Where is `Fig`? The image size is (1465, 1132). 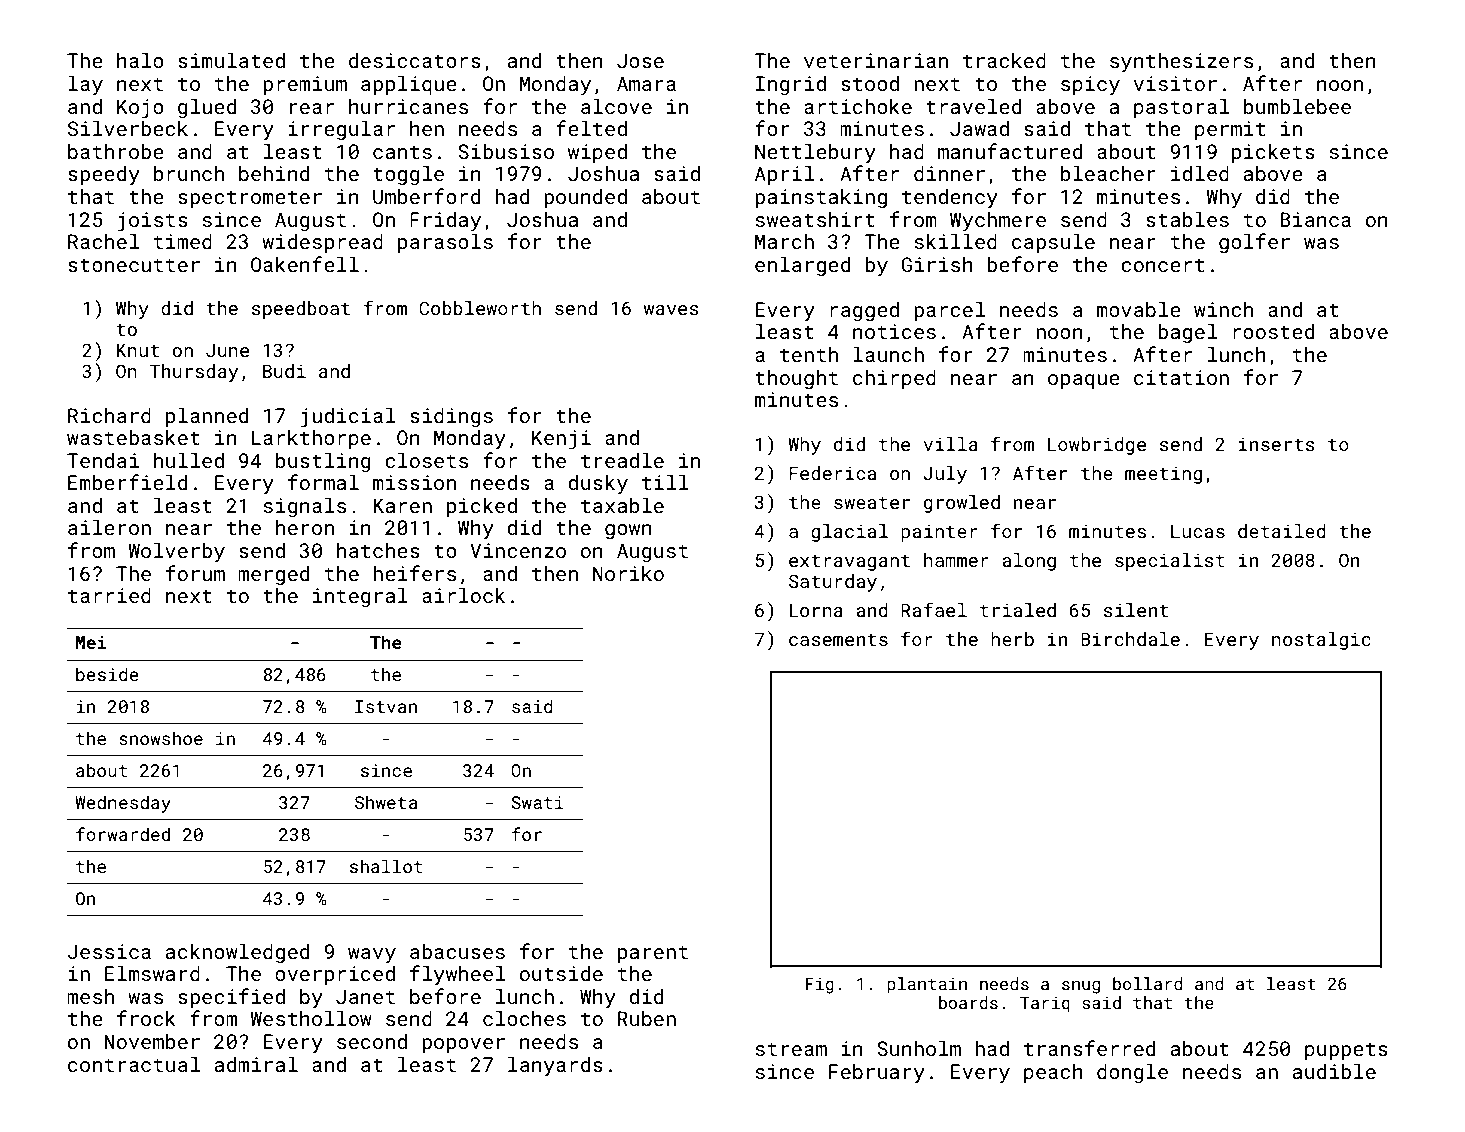 Fig is located at coordinates (820, 986).
